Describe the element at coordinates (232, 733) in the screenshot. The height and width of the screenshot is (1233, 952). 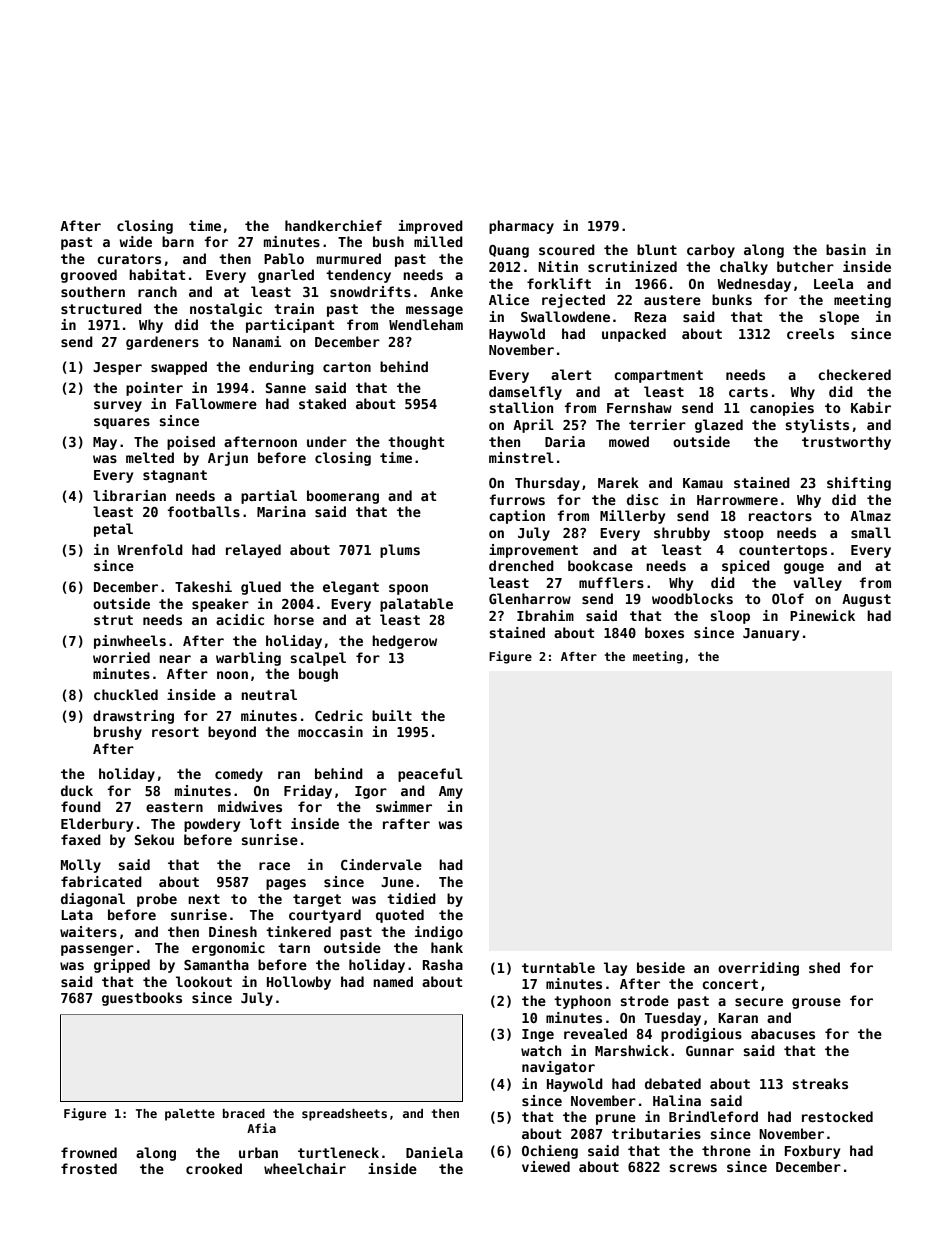
I see `beyond` at that location.
